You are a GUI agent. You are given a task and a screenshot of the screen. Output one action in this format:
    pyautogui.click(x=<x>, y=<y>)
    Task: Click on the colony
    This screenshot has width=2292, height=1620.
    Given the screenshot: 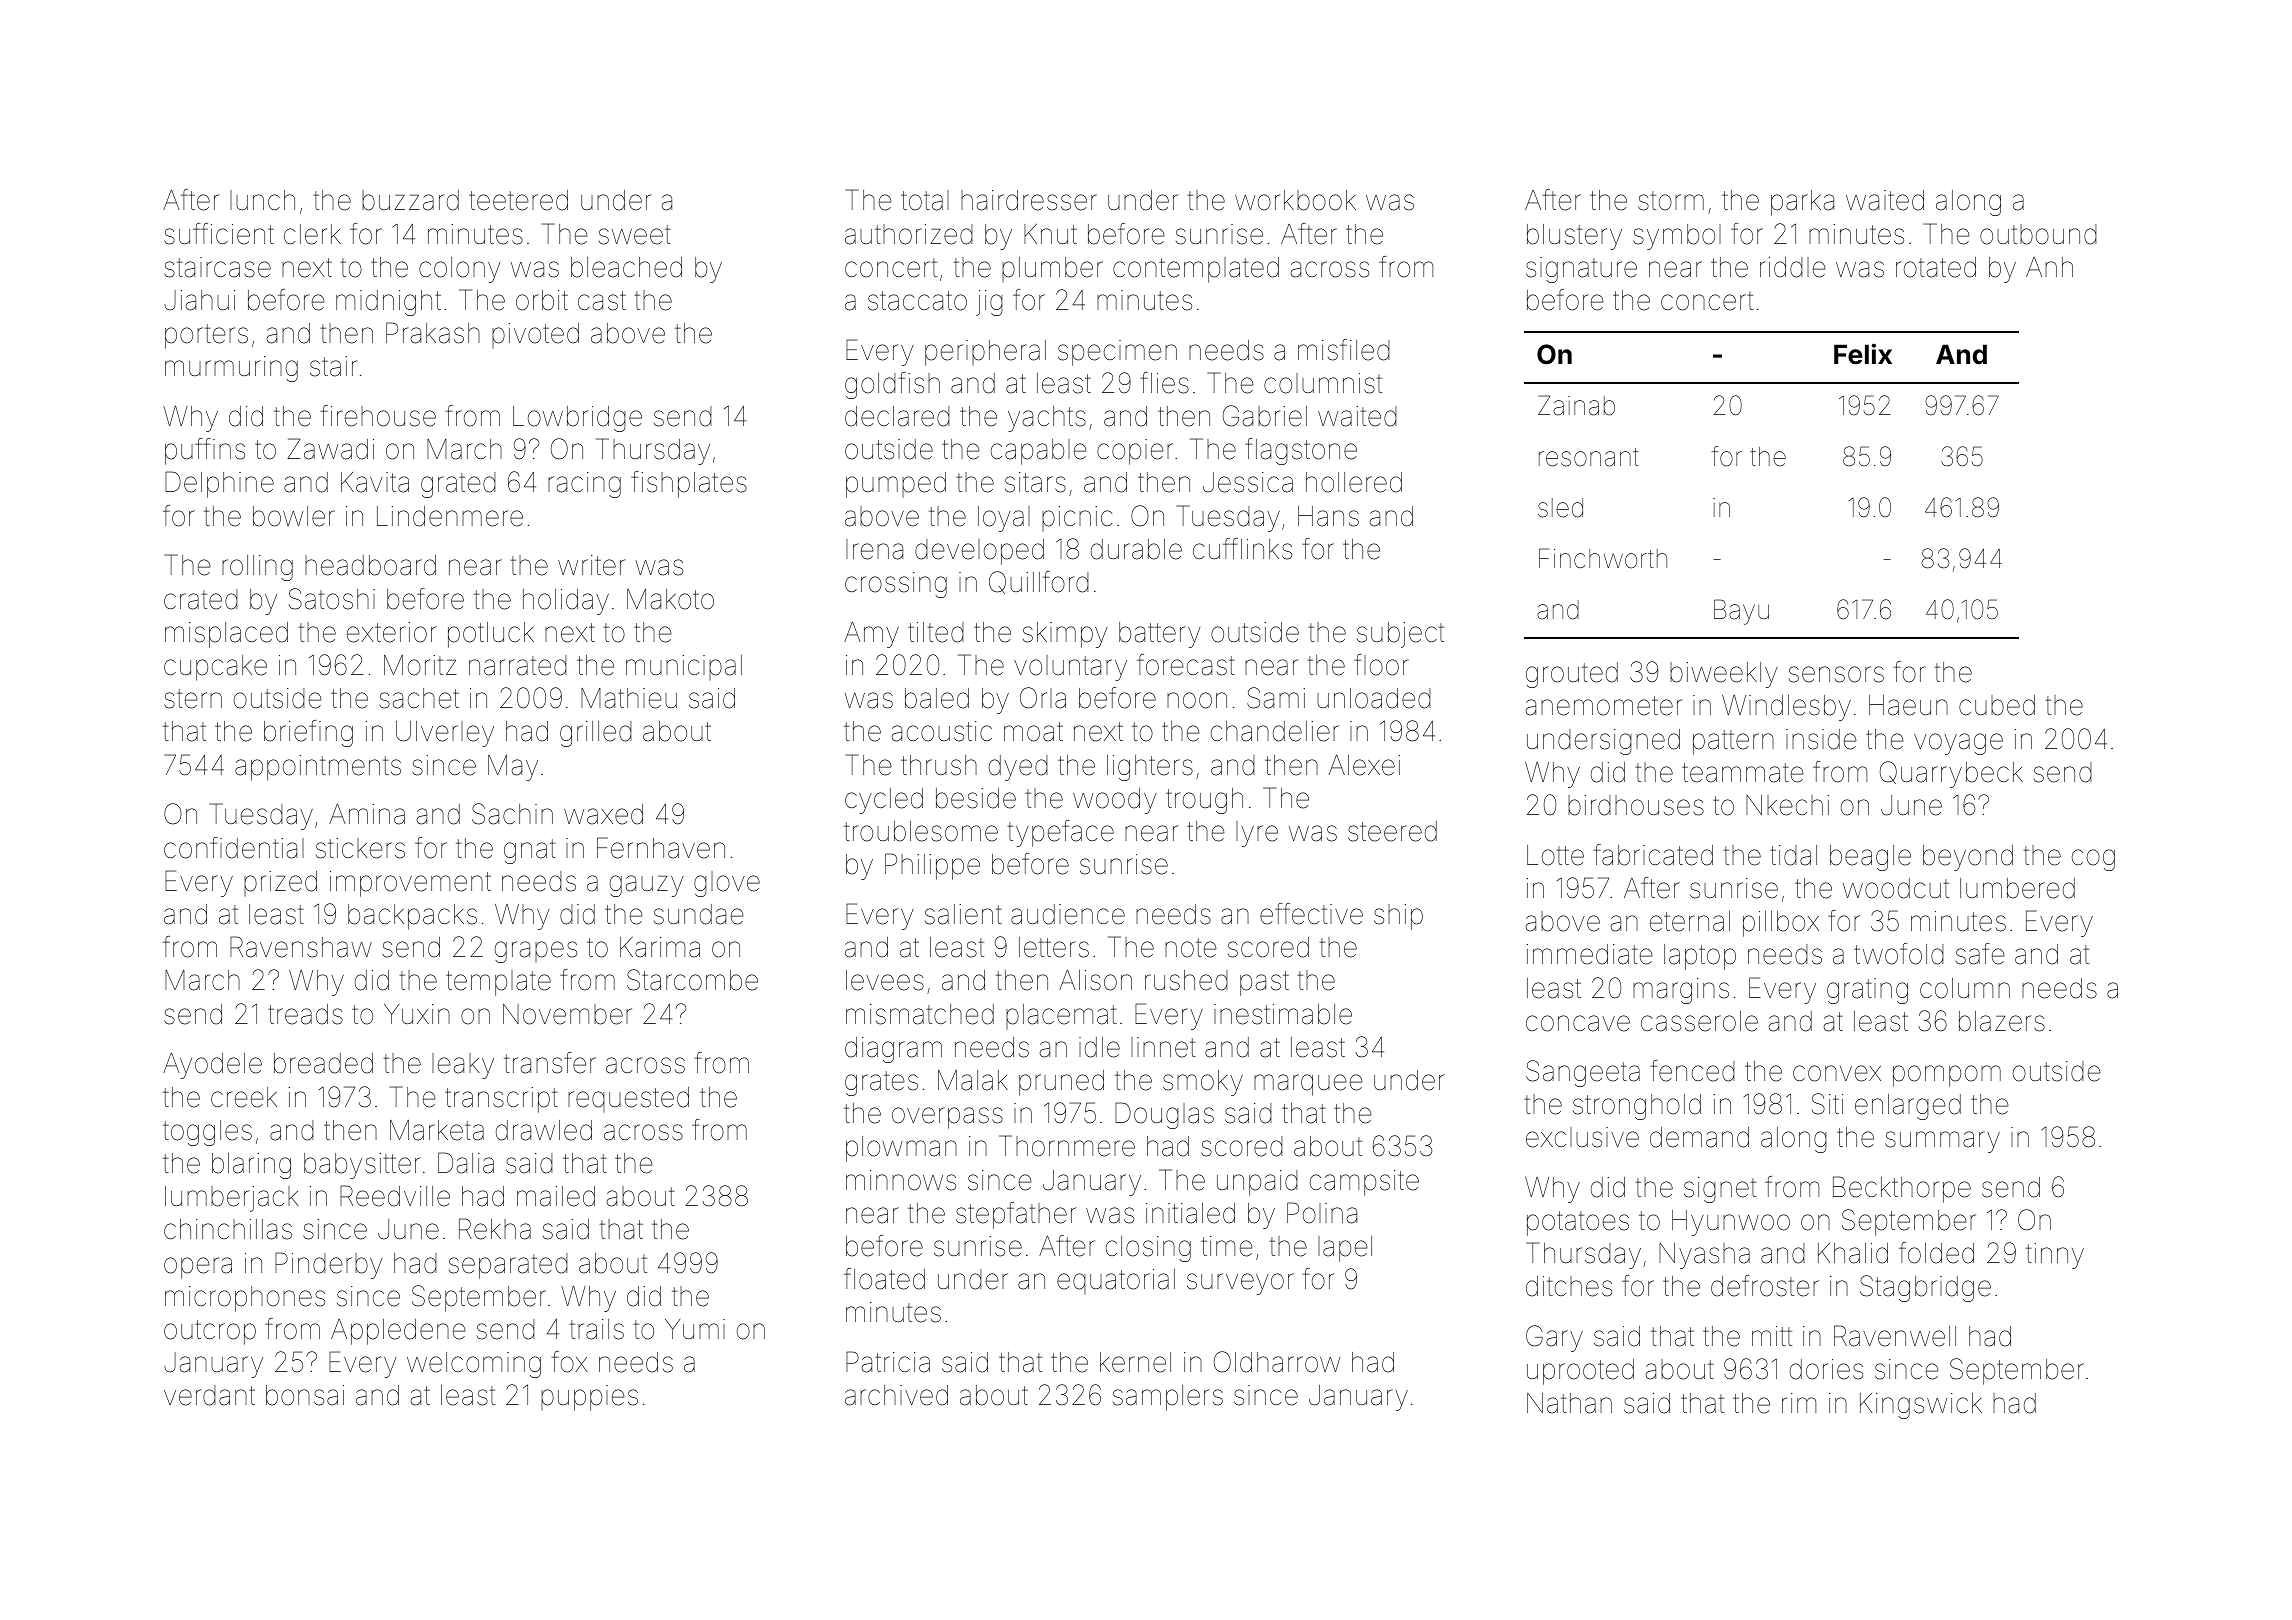 What is the action you would take?
    pyautogui.click(x=460, y=270)
